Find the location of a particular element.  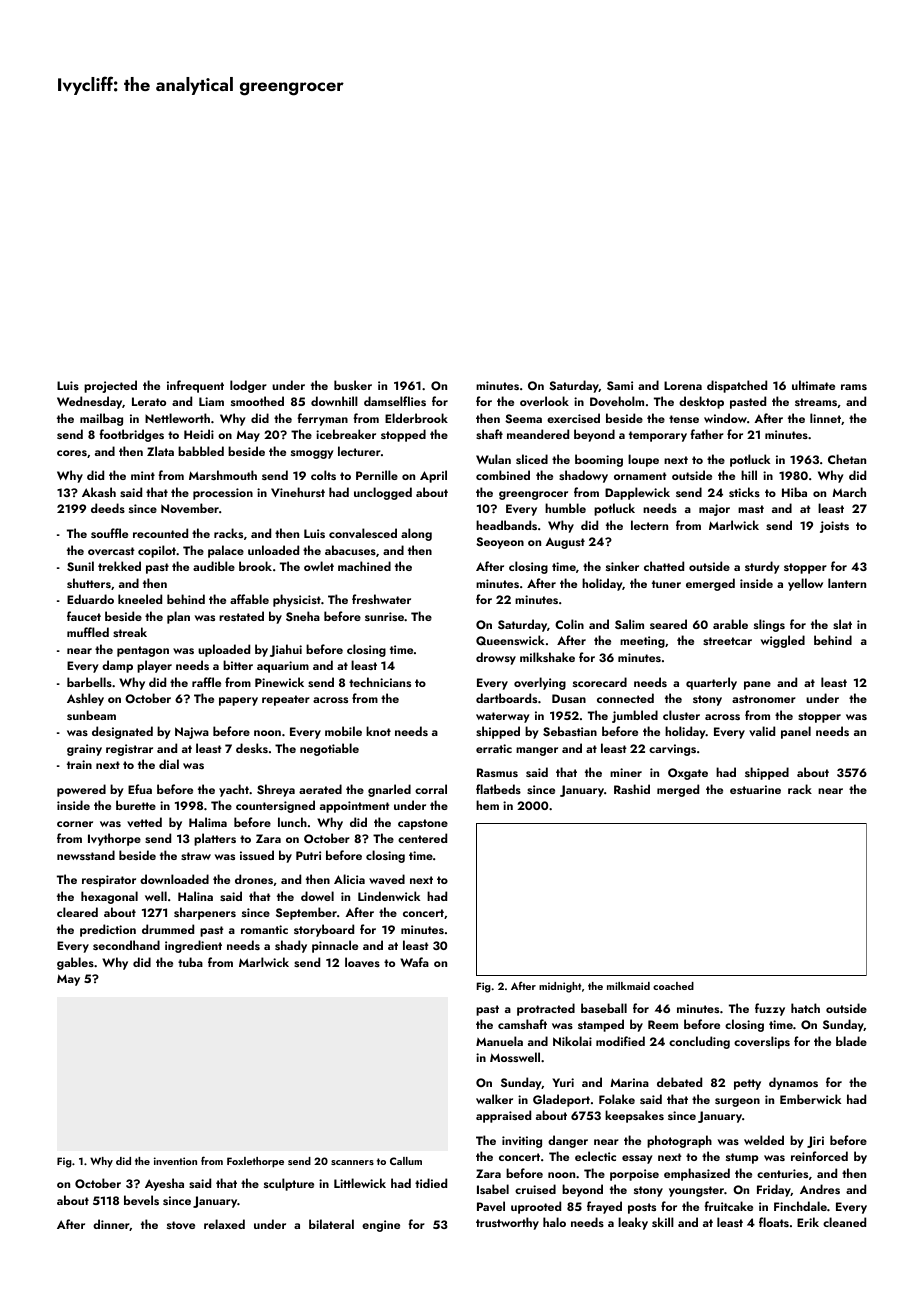

souffle is located at coordinates (109, 533).
